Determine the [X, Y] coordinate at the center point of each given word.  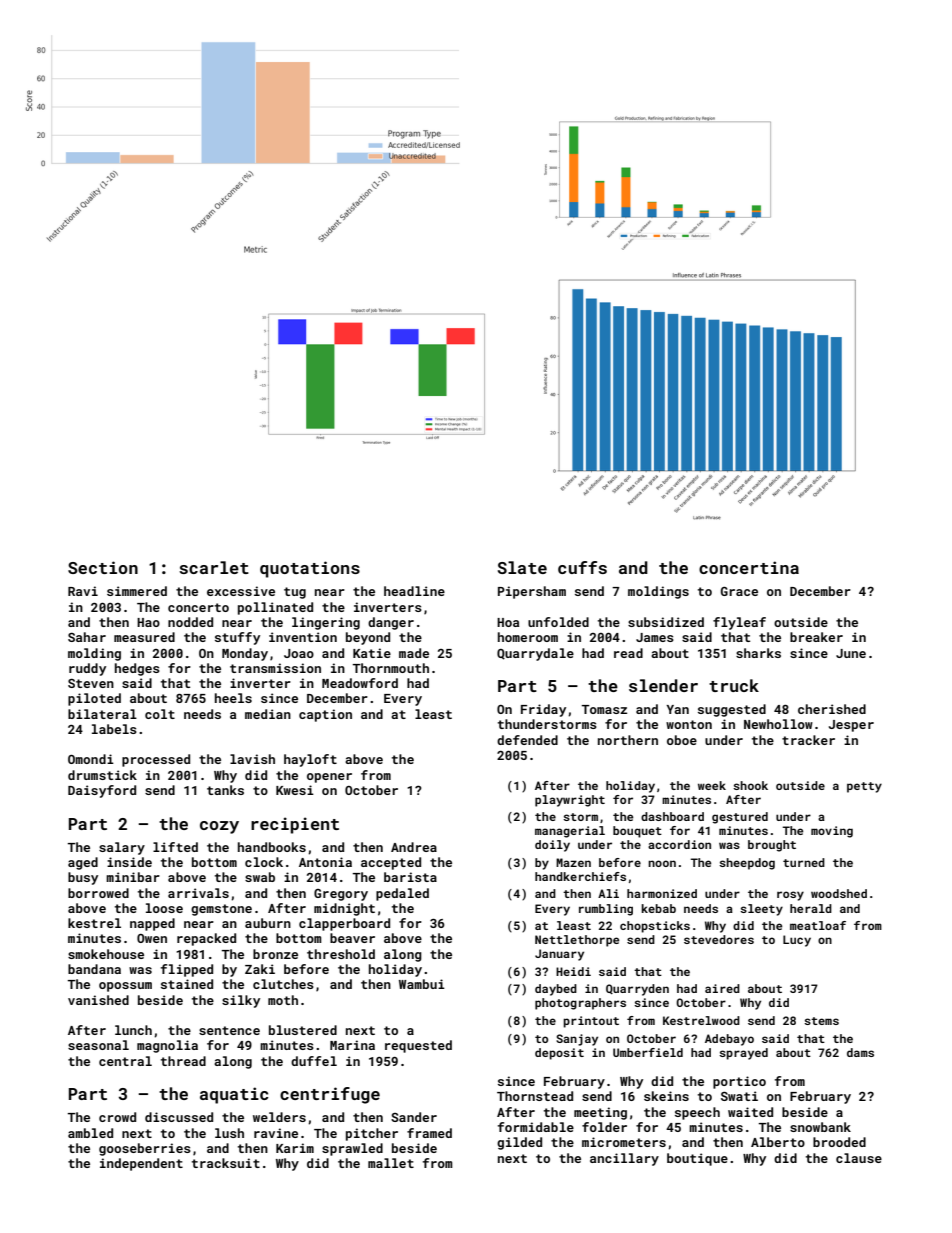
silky [241, 1001]
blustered [303, 1030]
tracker [808, 740]
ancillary [624, 1159]
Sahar [87, 637]
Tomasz [604, 709]
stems [821, 1021]
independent [141, 1164]
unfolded [558, 622]
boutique [697, 1159]
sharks [758, 653]
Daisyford [102, 791]
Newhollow [778, 724]
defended [527, 740]
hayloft [310, 760]
